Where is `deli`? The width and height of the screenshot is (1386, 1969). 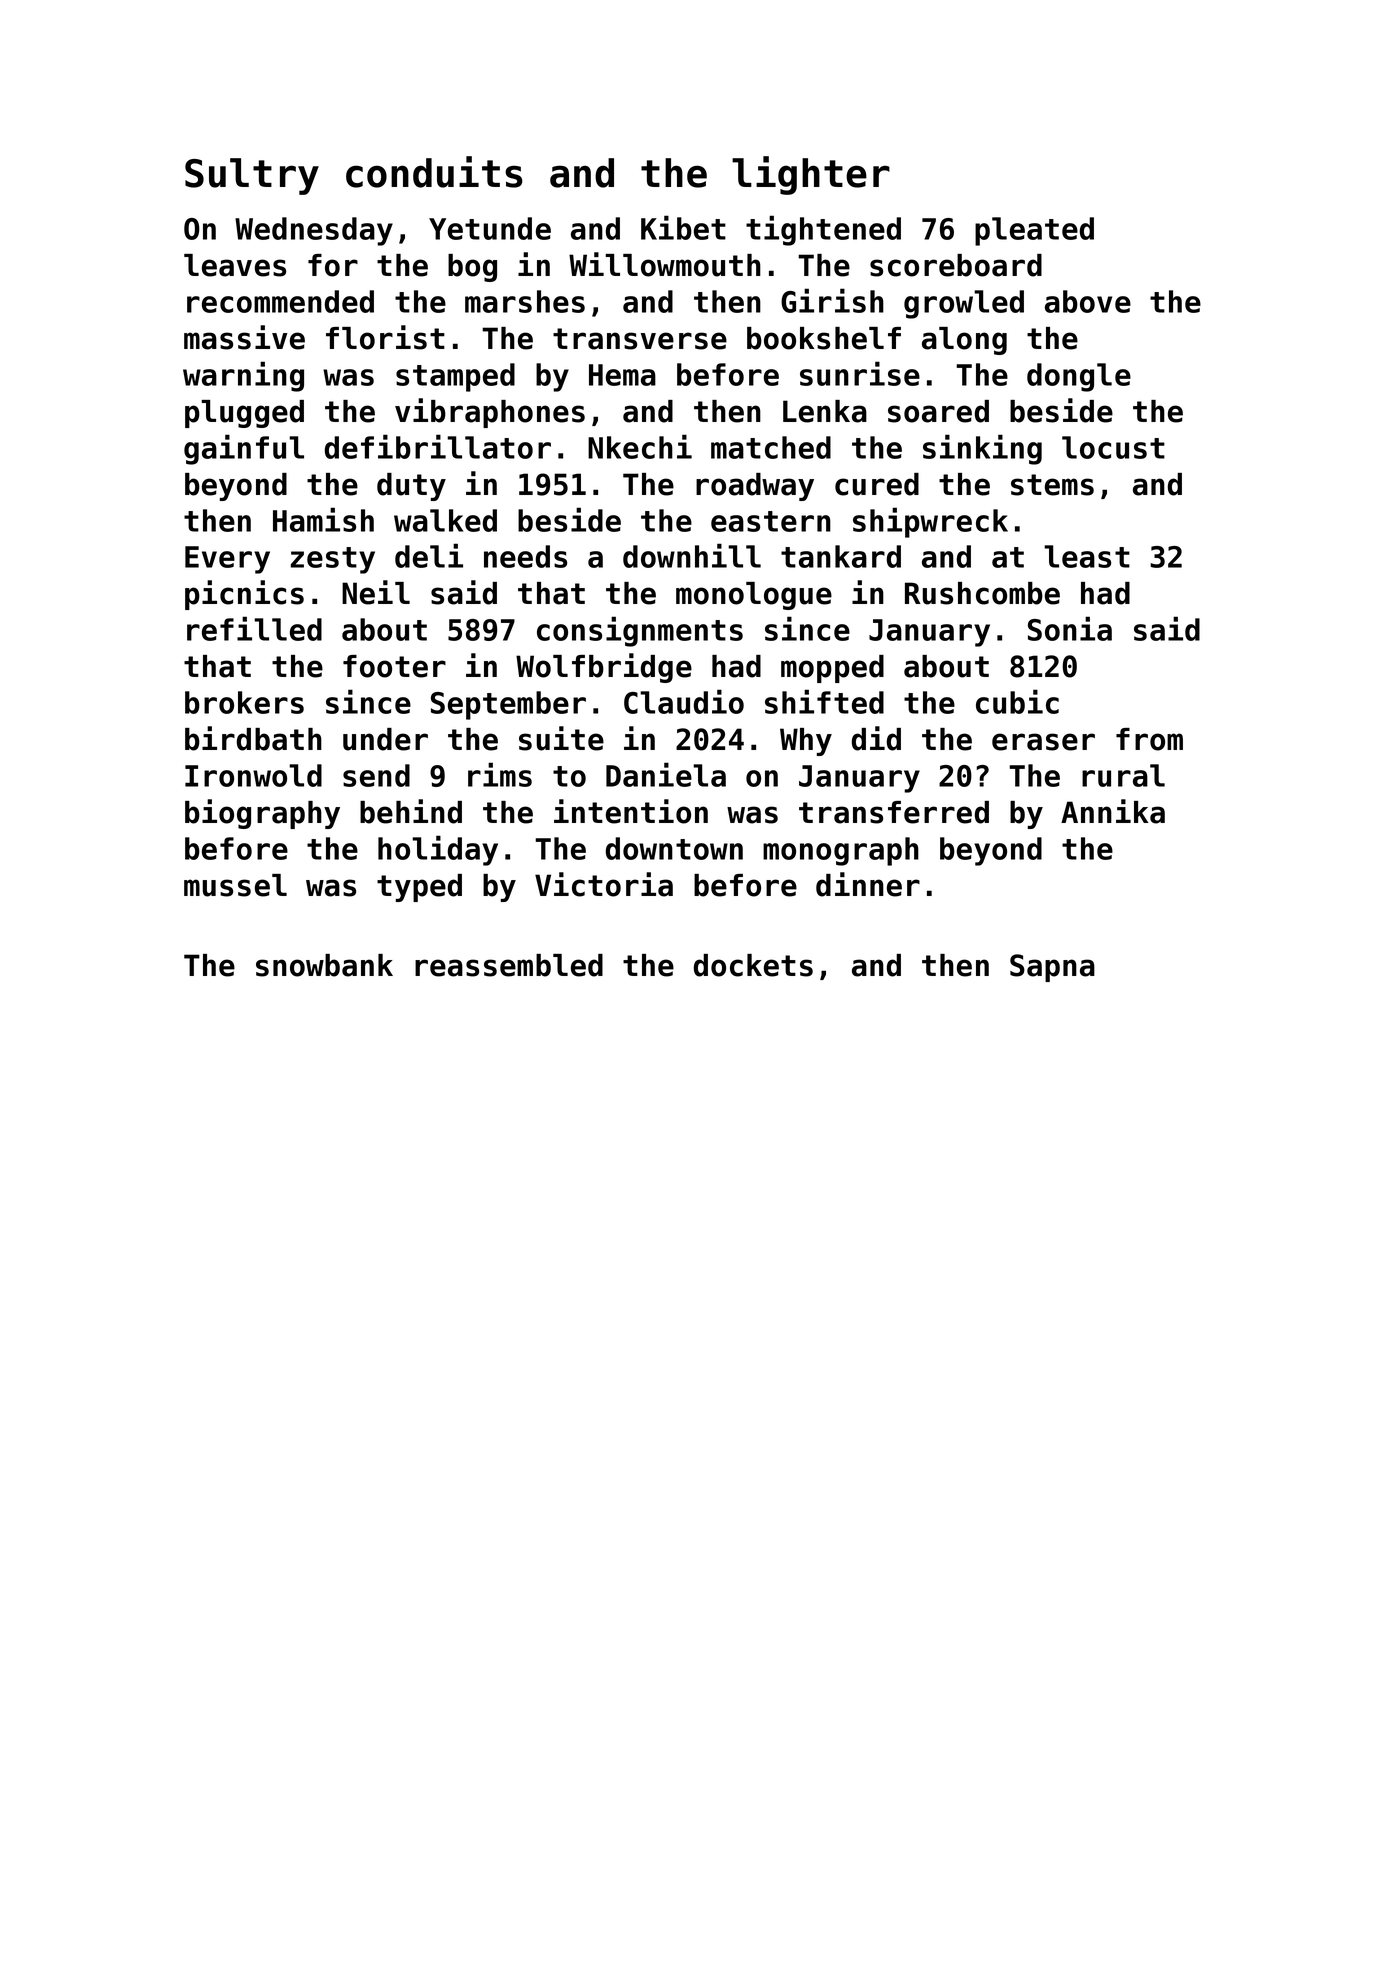 deli is located at coordinates (429, 555).
